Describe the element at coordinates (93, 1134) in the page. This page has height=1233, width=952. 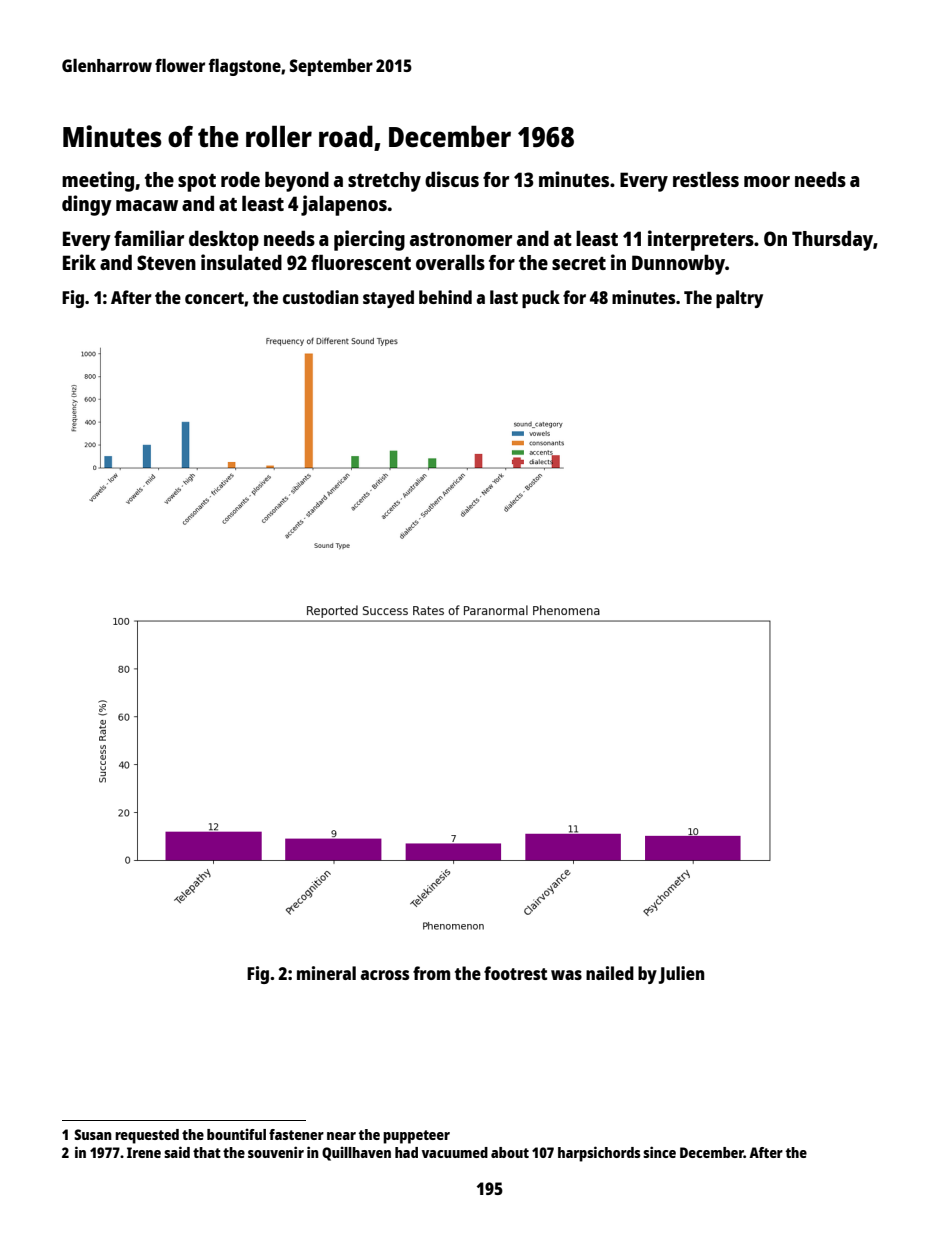
I see `Susan` at that location.
